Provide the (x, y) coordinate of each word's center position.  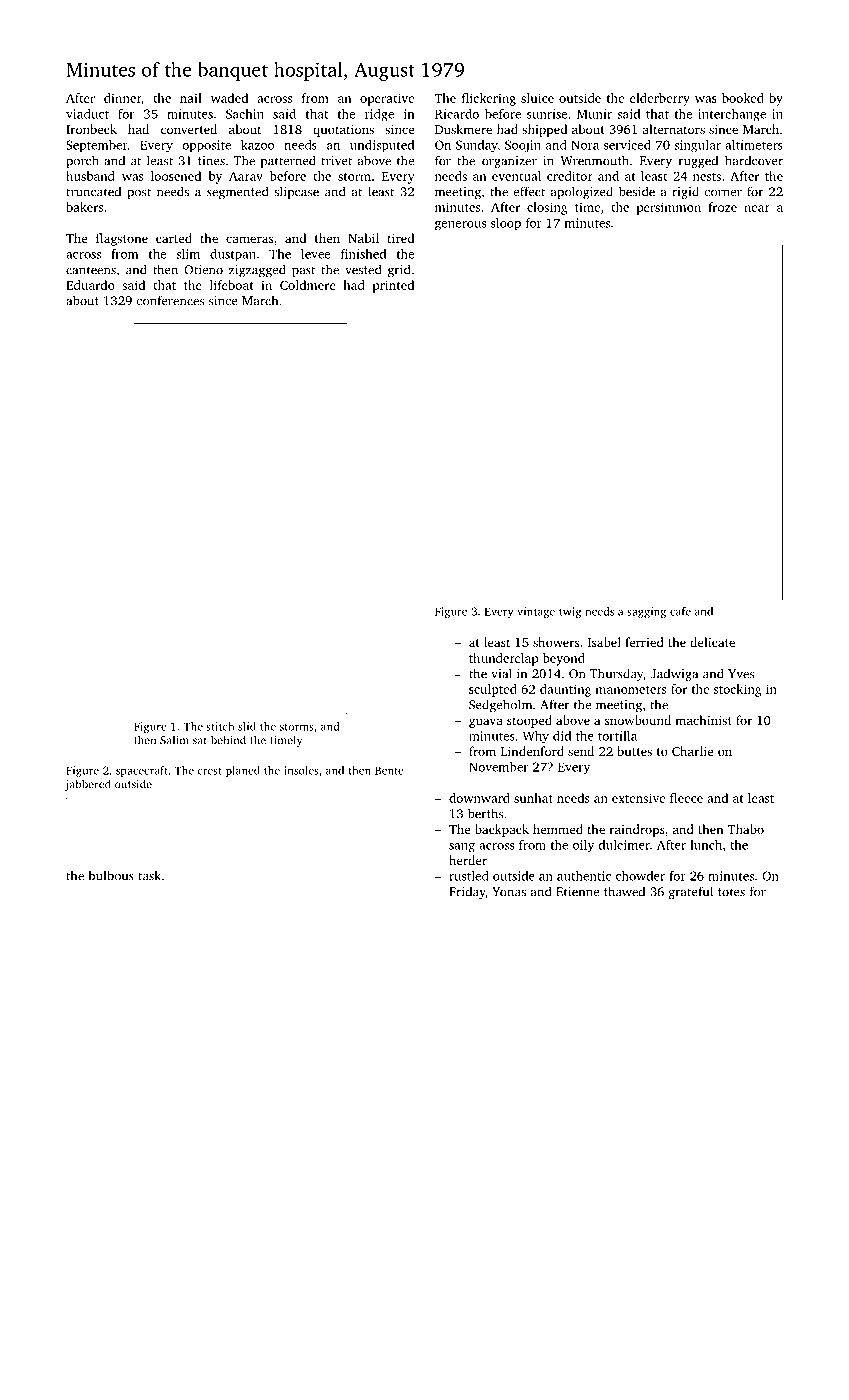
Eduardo (90, 285)
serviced (627, 145)
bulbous (111, 875)
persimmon (668, 208)
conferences (170, 300)
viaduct (87, 114)
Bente (389, 770)
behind (228, 740)
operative (387, 99)
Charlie (692, 751)
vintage (536, 612)
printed (393, 286)
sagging (646, 612)
